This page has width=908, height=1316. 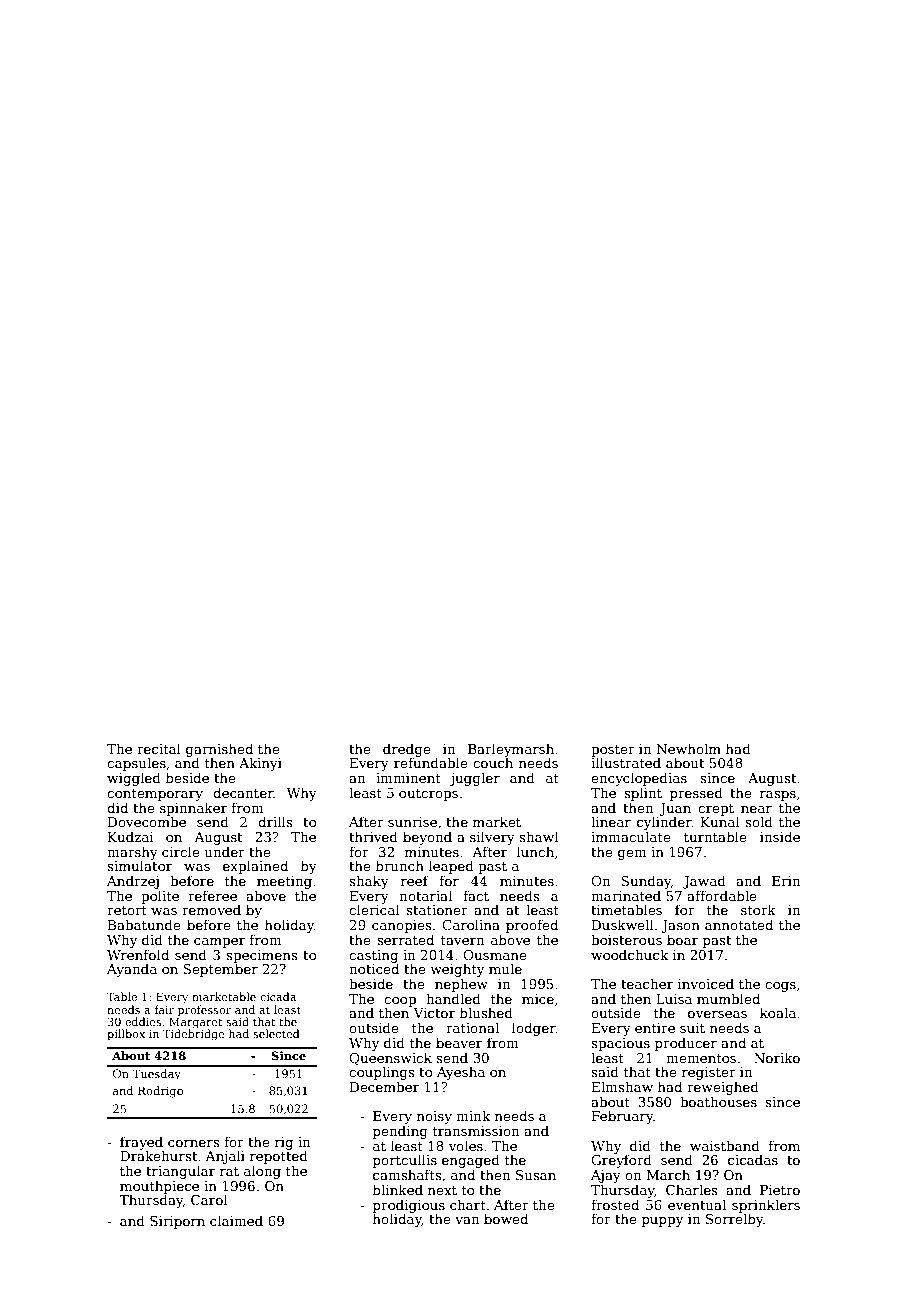 I want to click on outcrops, so click(x=428, y=795).
